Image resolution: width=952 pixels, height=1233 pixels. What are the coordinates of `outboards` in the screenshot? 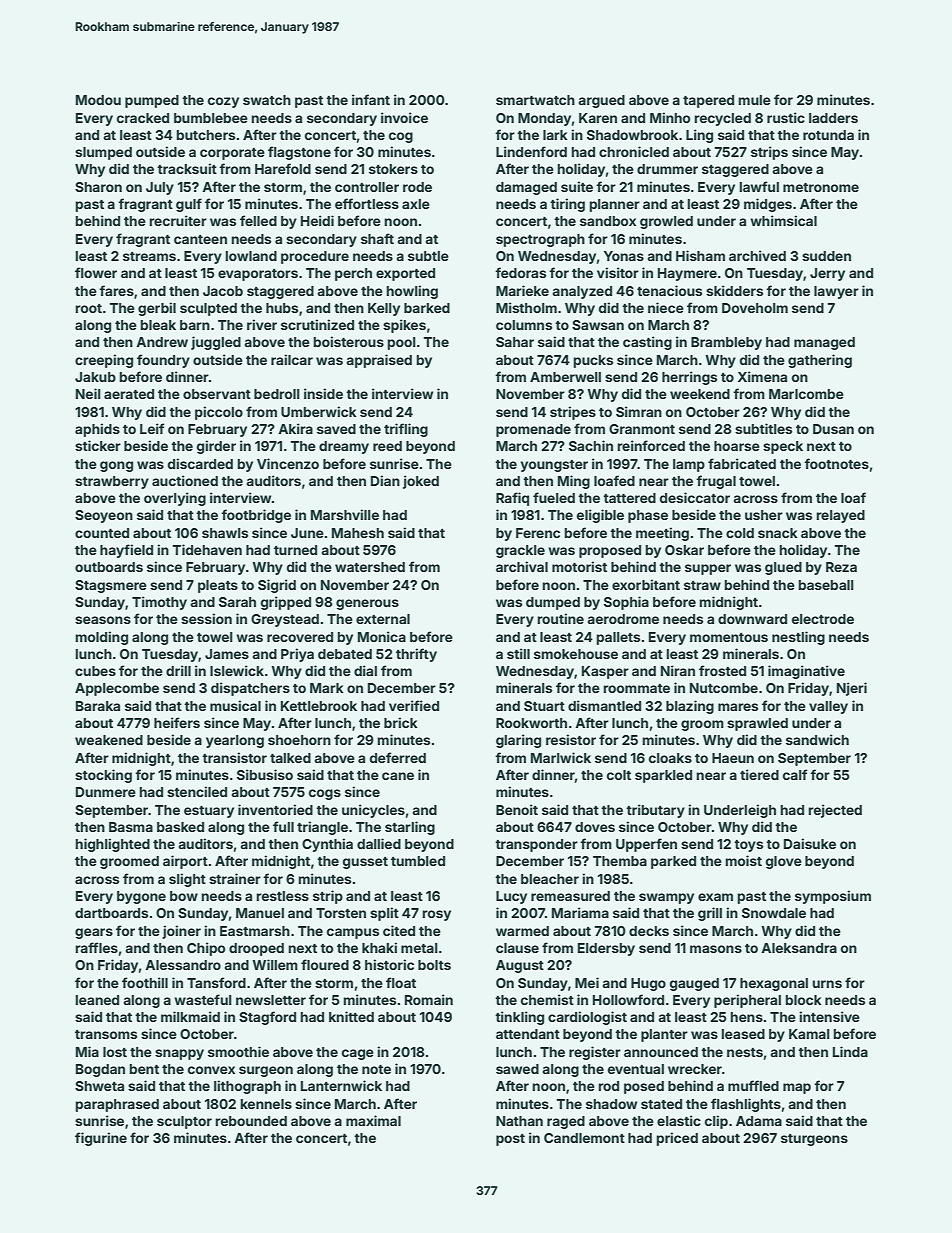 It's located at (109, 567).
